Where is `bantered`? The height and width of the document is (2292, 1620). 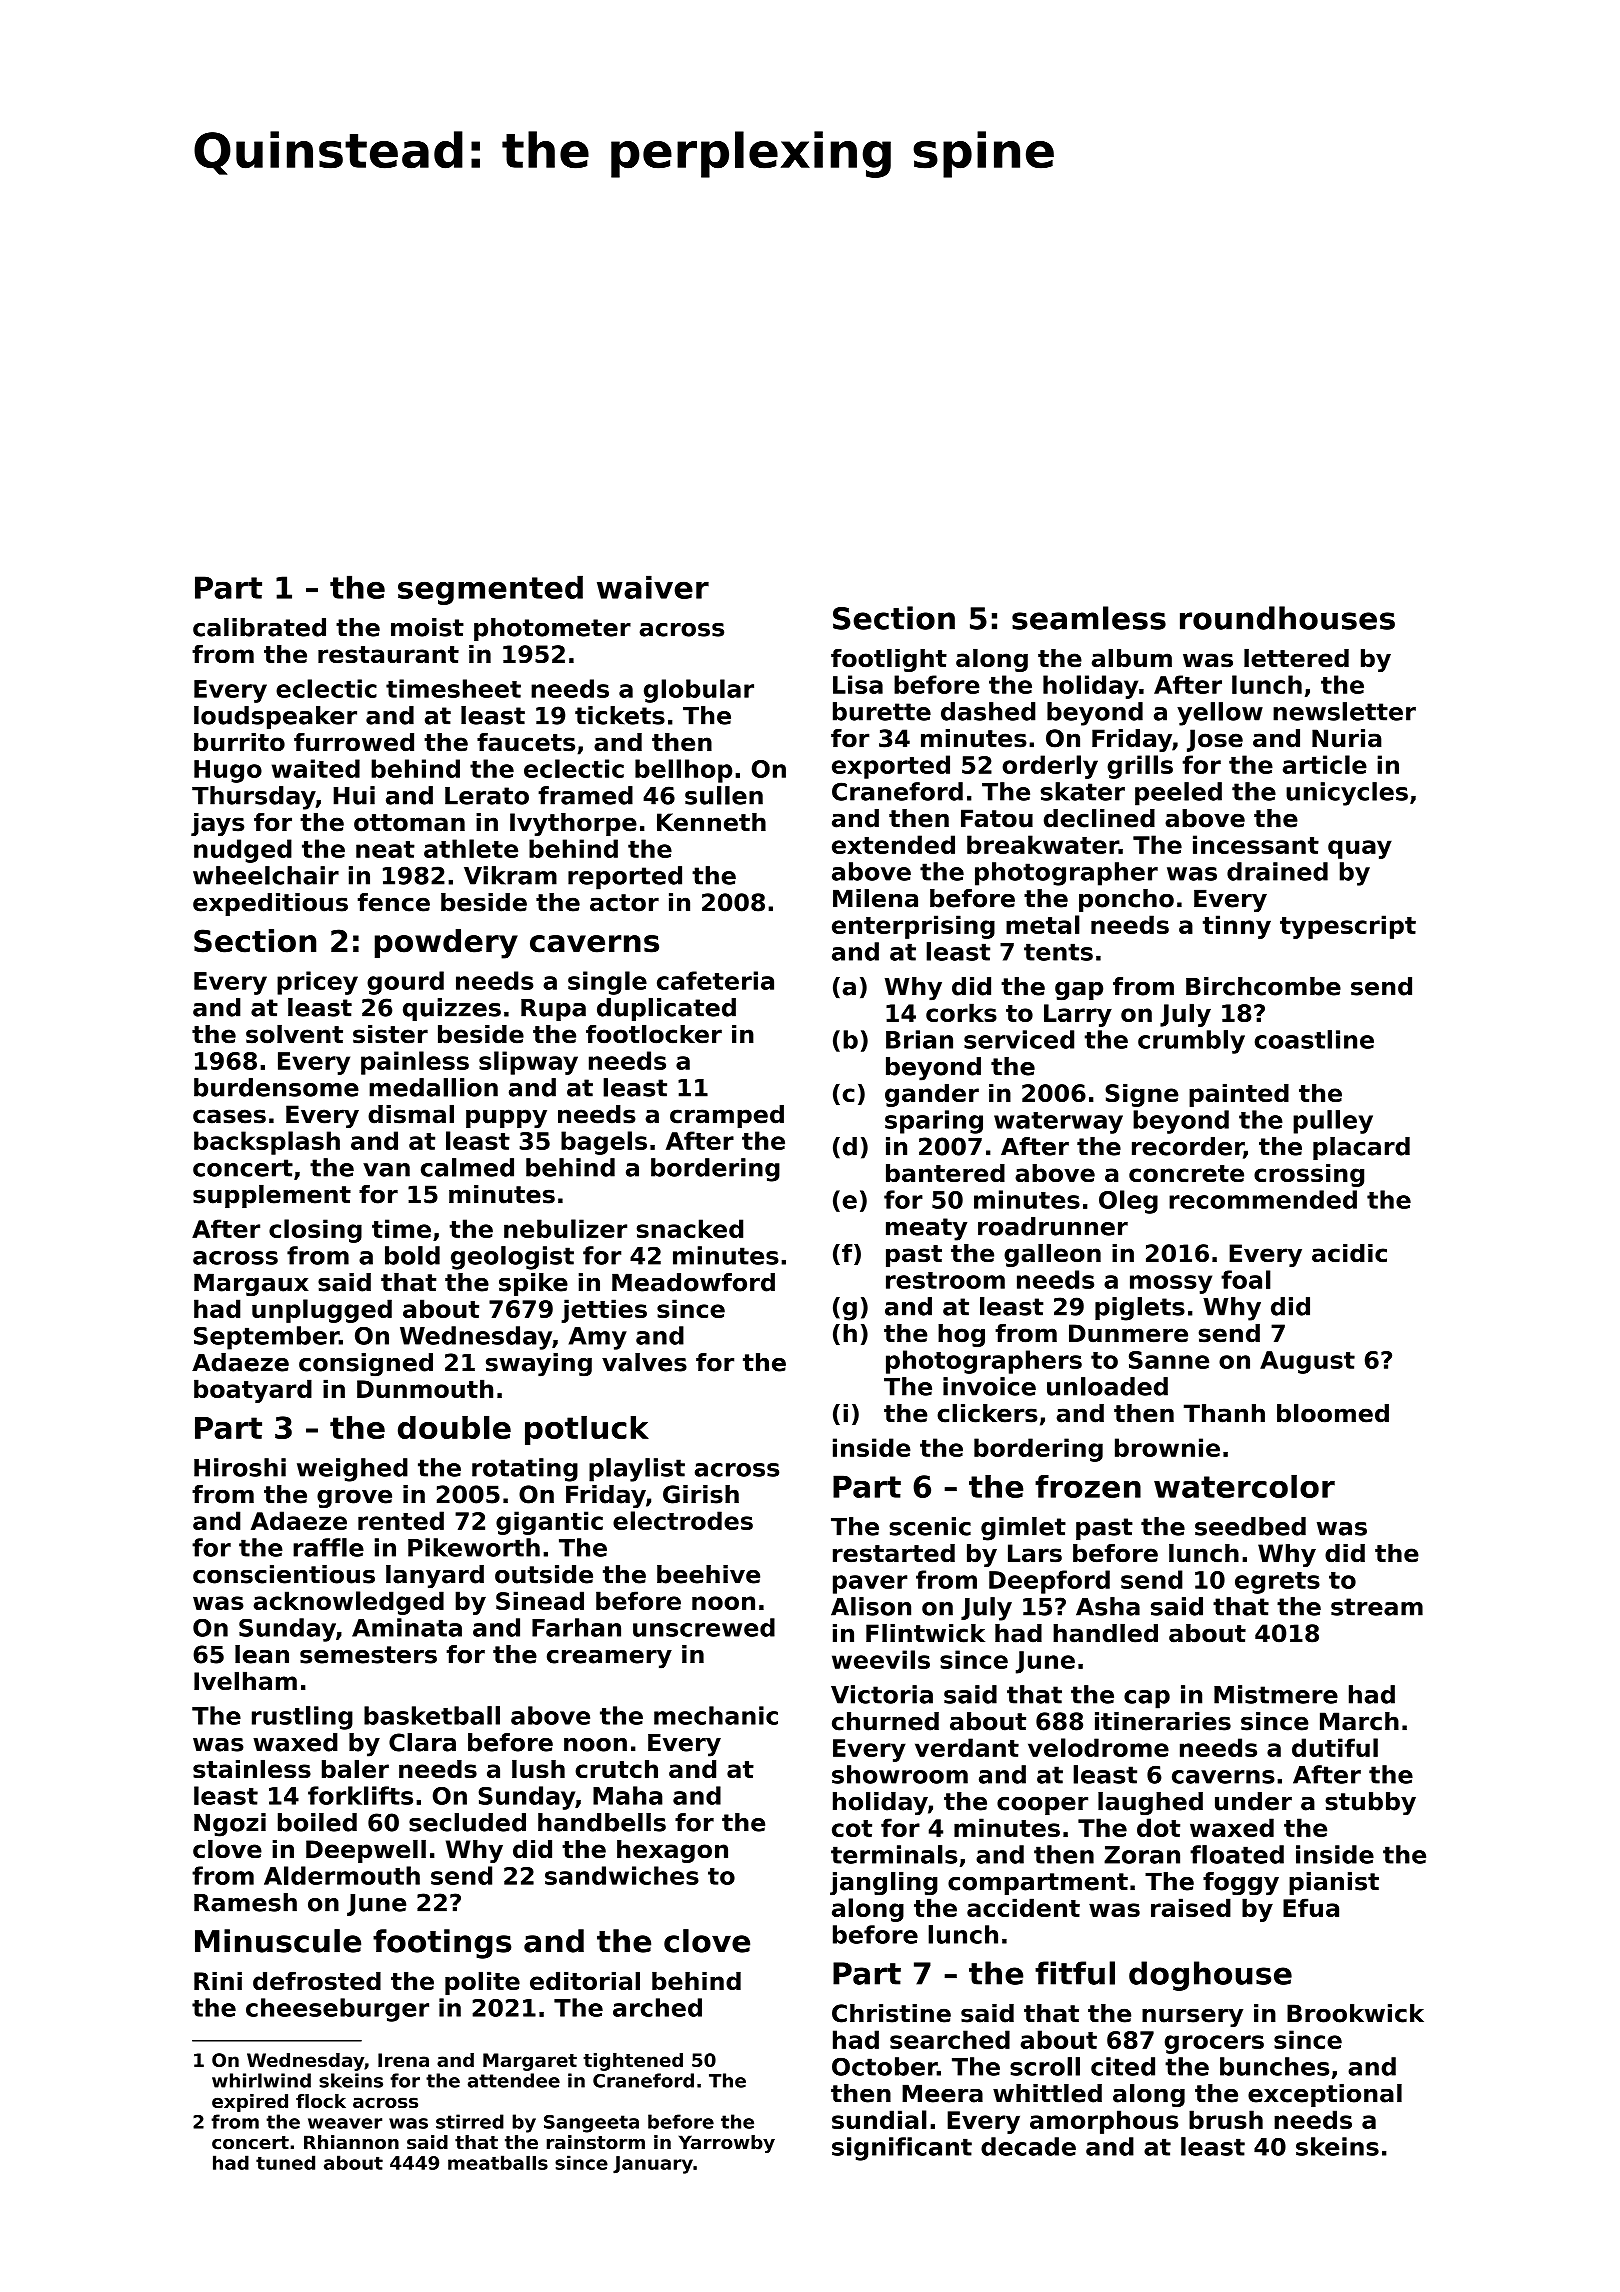 bantered is located at coordinates (945, 1173).
